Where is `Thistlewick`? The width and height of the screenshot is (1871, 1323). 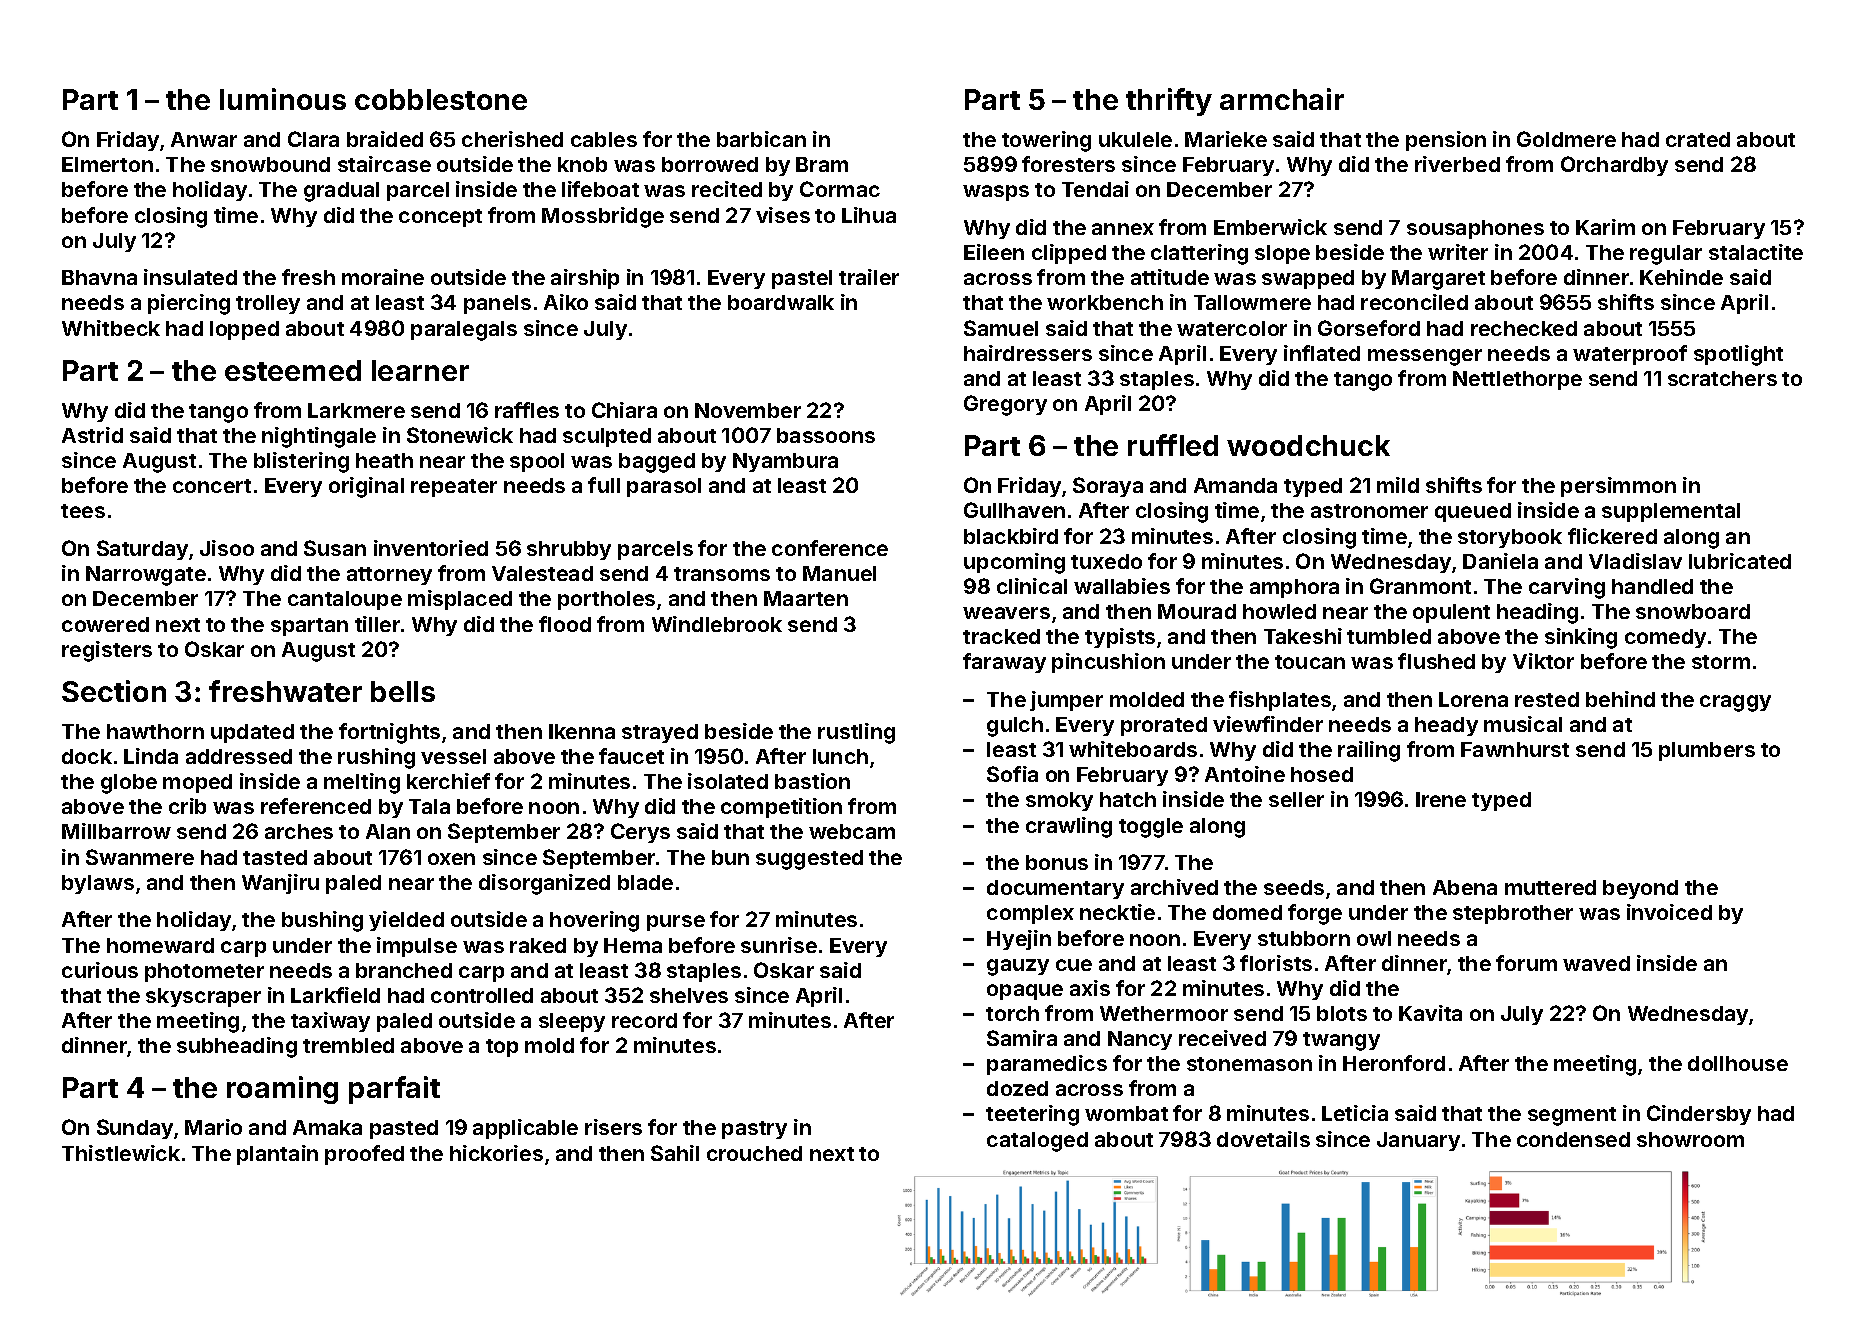
Thistlewick is located at coordinates (121, 1153).
